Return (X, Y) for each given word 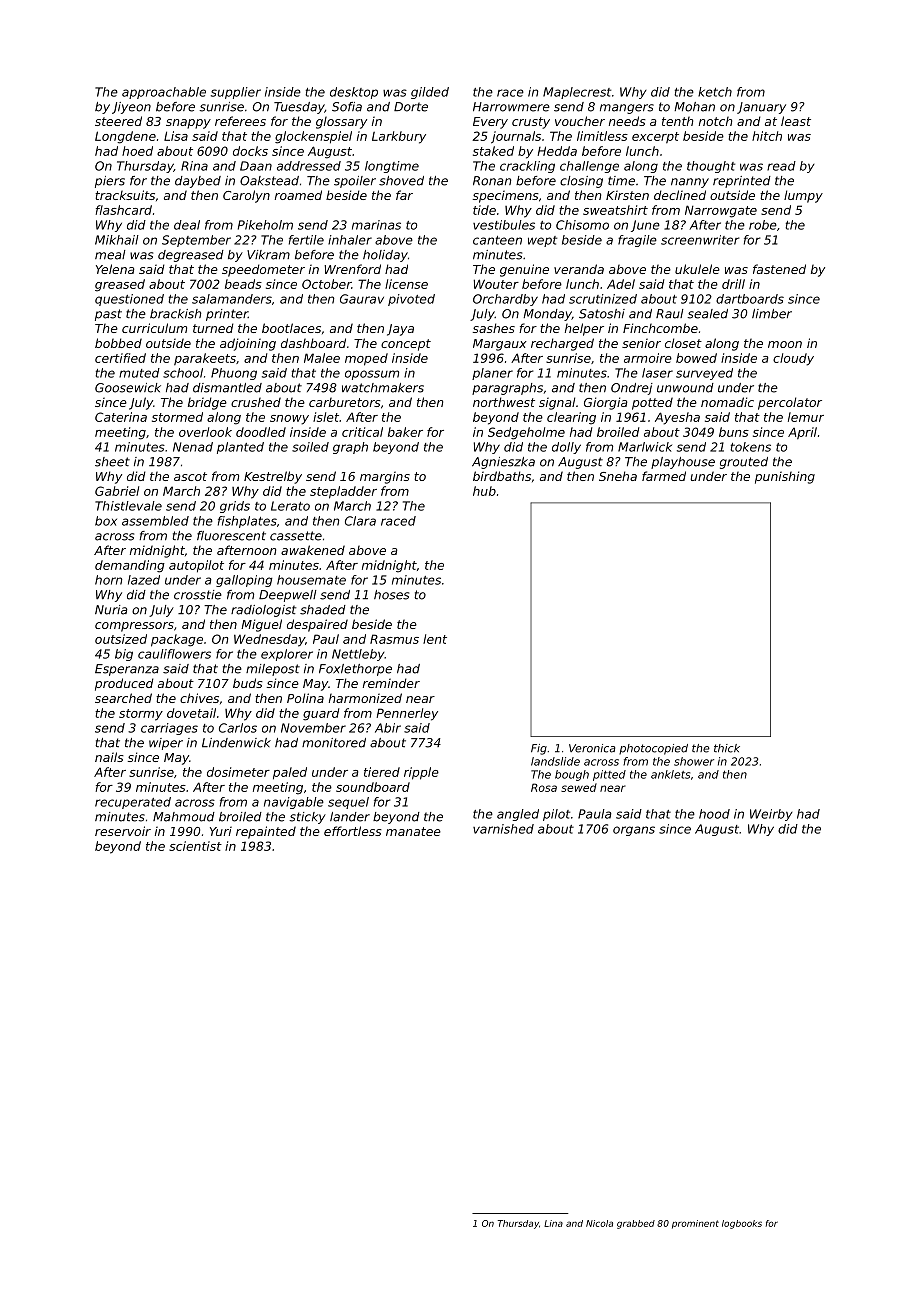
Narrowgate (721, 211)
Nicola (599, 1223)
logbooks (742, 1224)
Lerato (290, 506)
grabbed (636, 1224)
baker (405, 432)
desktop (354, 93)
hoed (137, 151)
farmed (664, 476)
